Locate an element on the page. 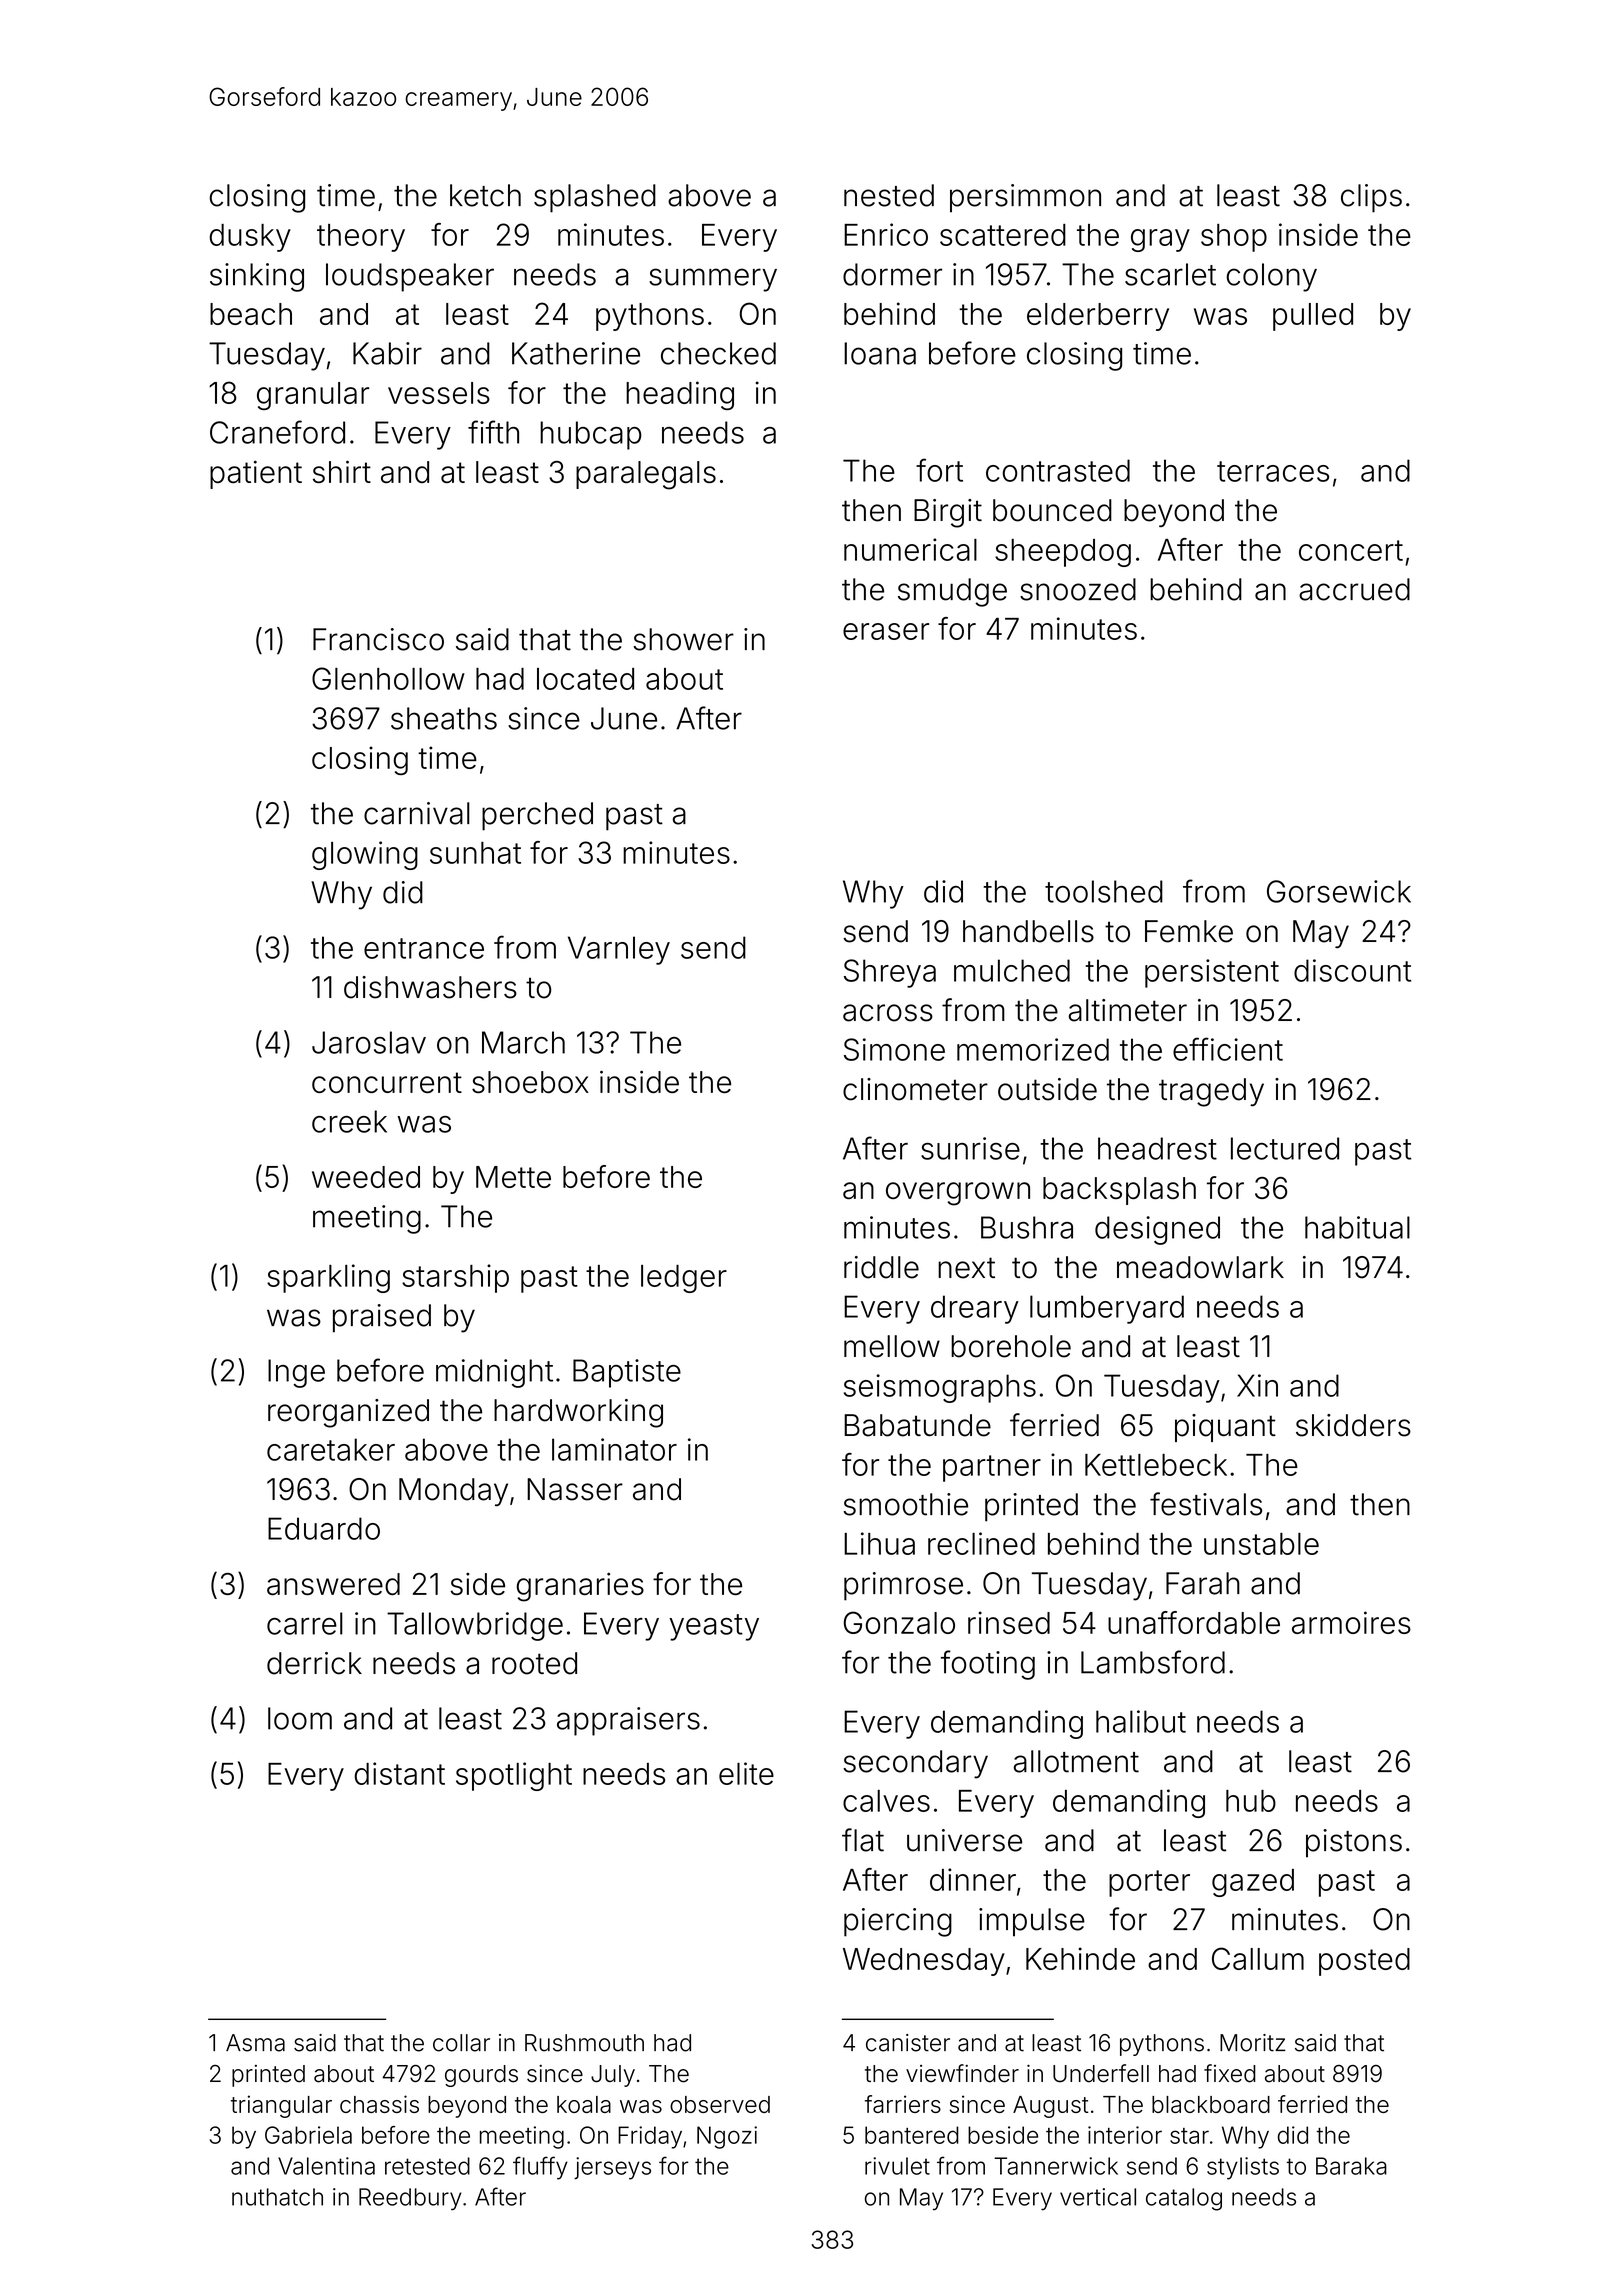 Image resolution: width=1620 pixels, height=2292 pixels. flat is located at coordinates (863, 1840).
